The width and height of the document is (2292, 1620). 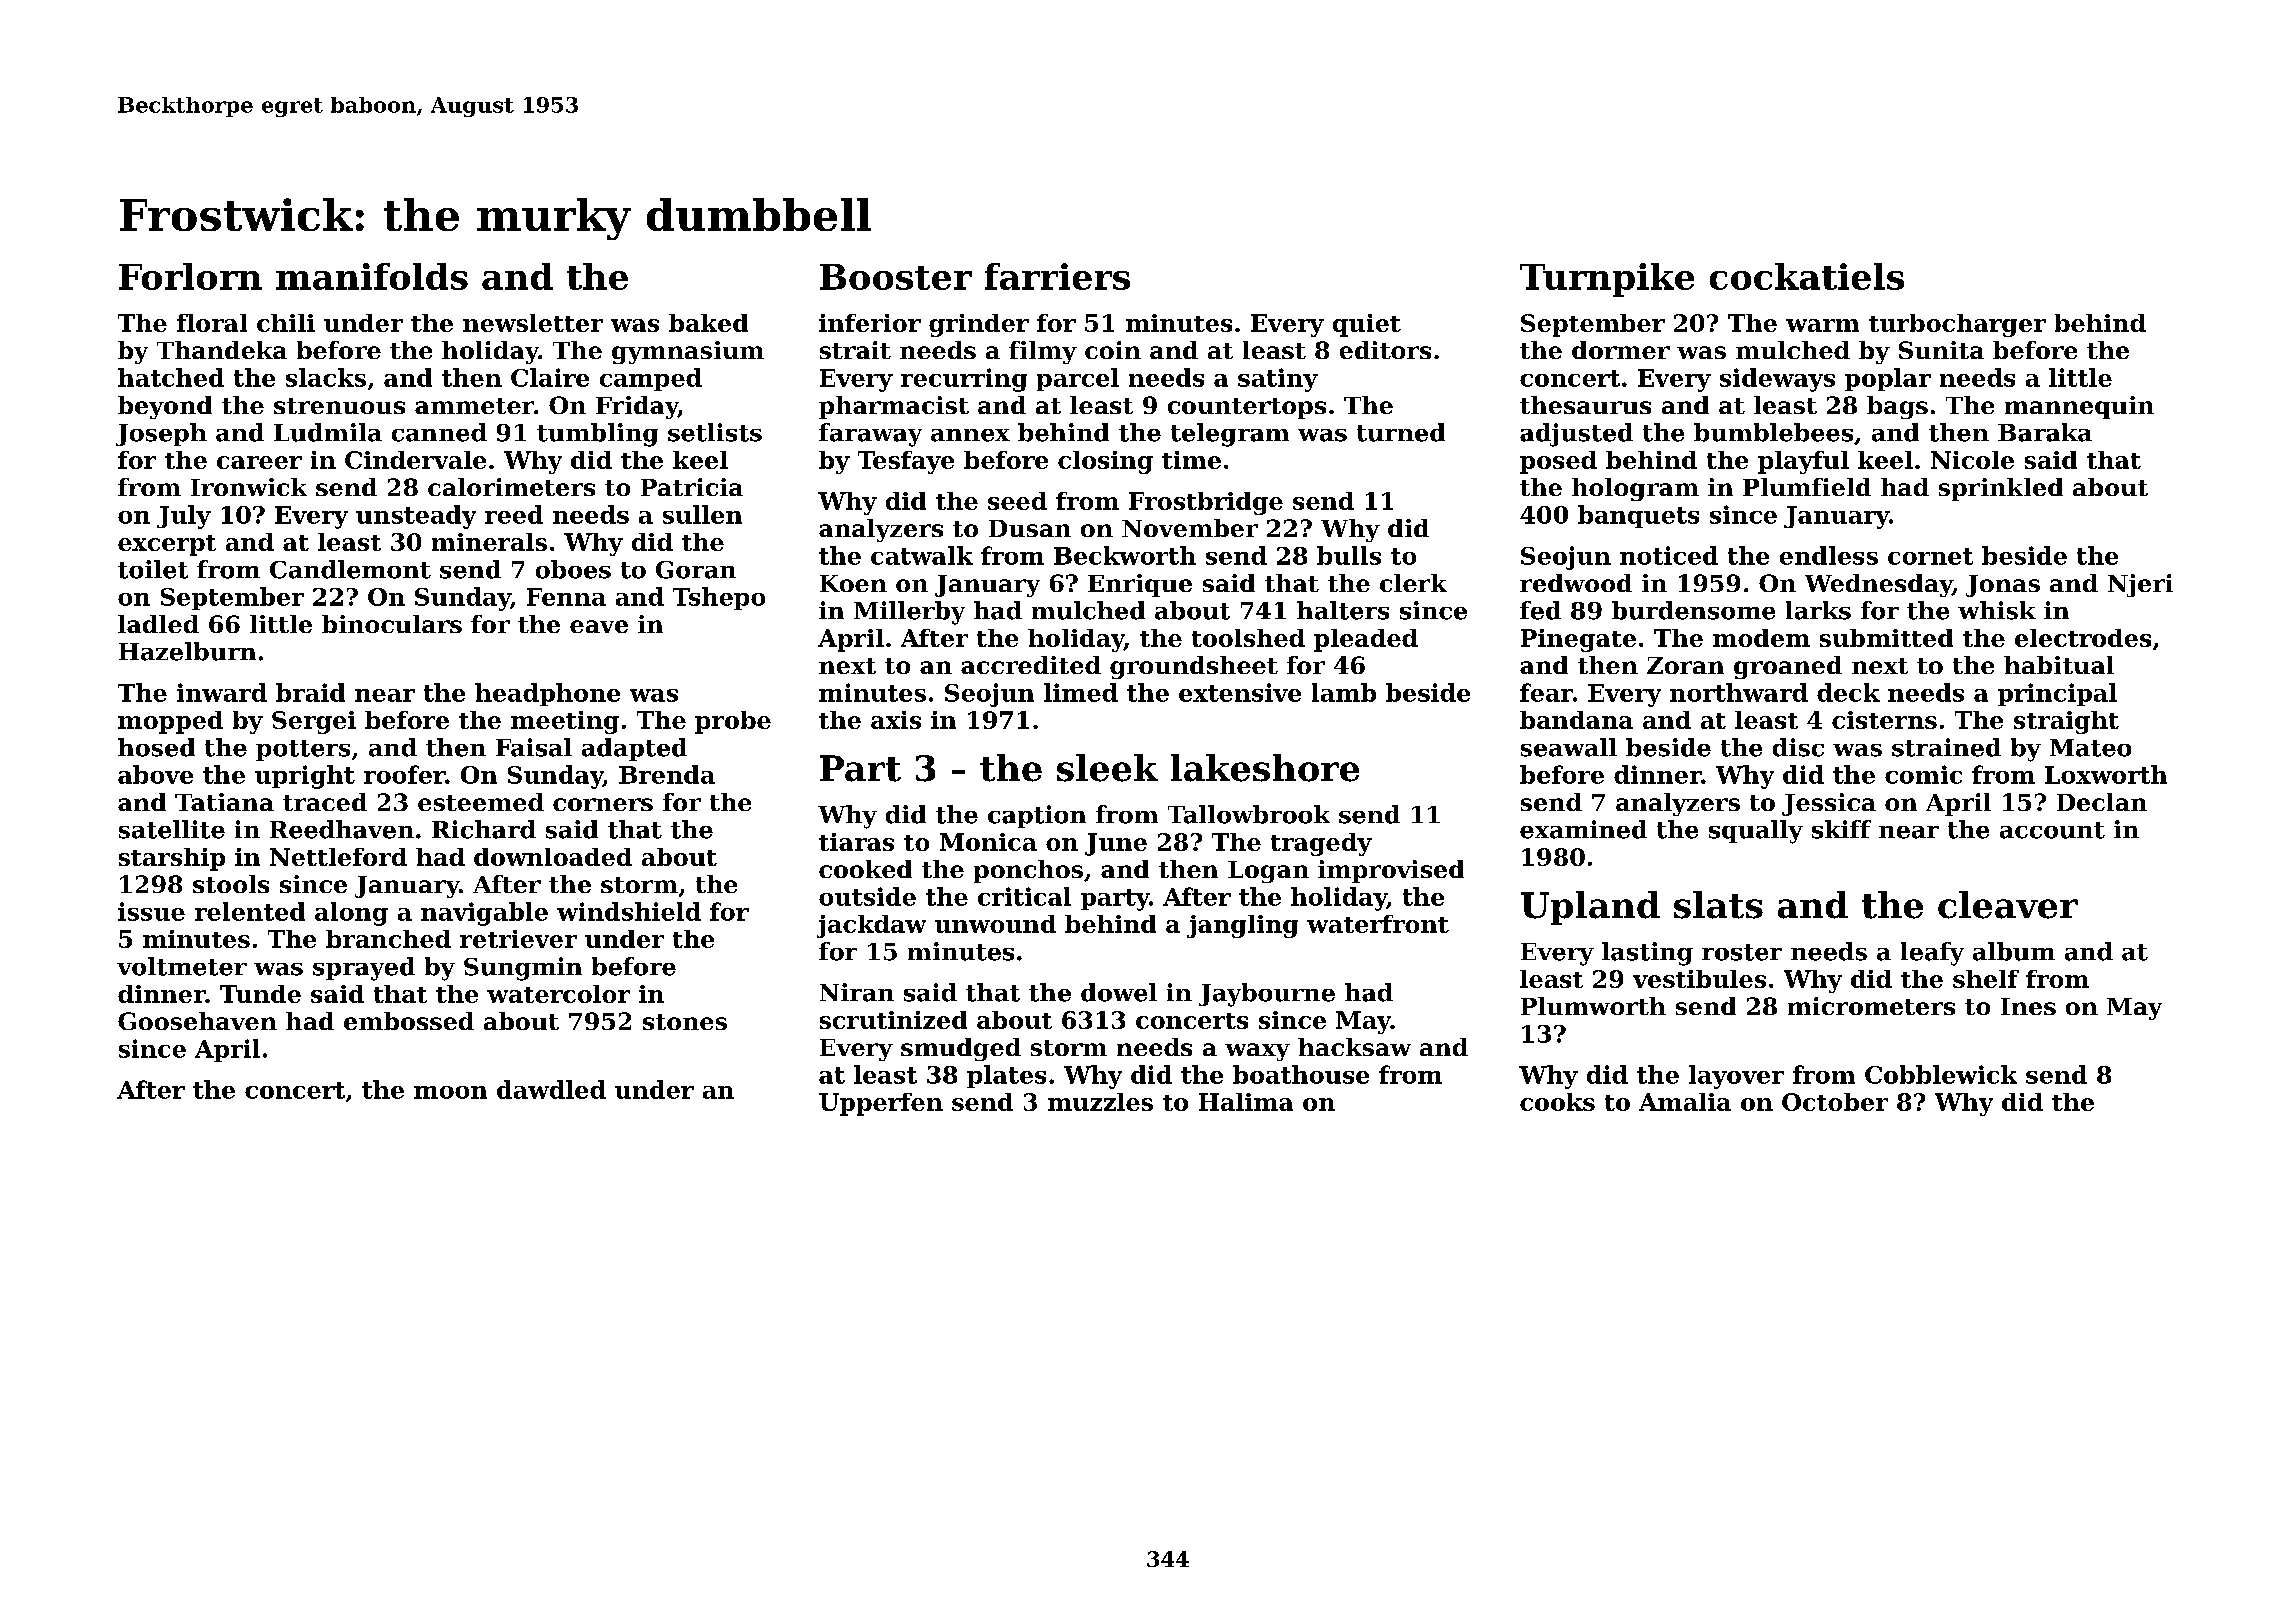 I want to click on cockatiels, so click(x=1807, y=276).
